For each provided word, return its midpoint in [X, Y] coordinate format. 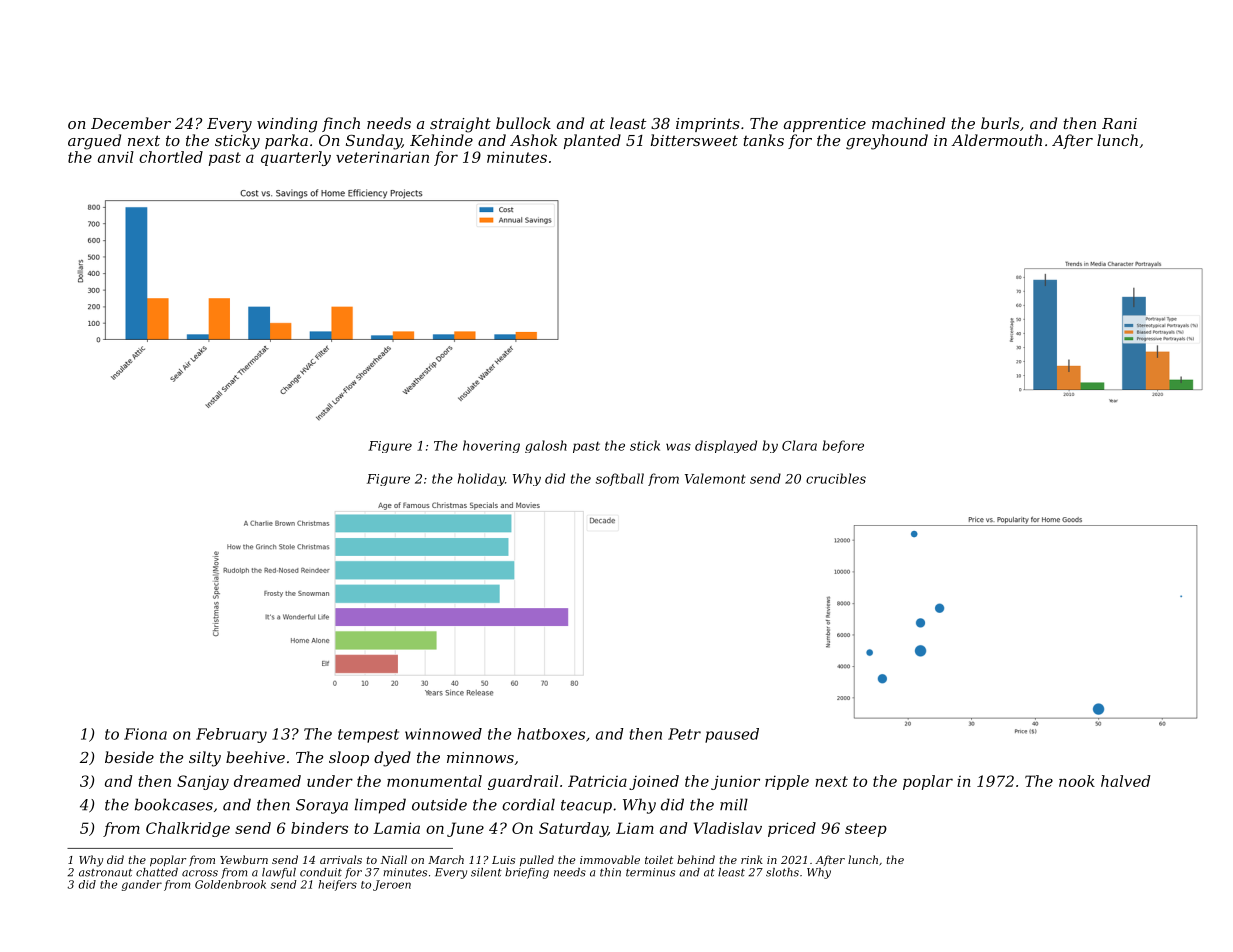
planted [592, 141]
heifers [337, 885]
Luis [503, 860]
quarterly [296, 158]
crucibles [836, 478]
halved [1125, 781]
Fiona [145, 734]
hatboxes [551, 734]
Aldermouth [996, 140]
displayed [726, 446]
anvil [116, 157]
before [843, 446]
